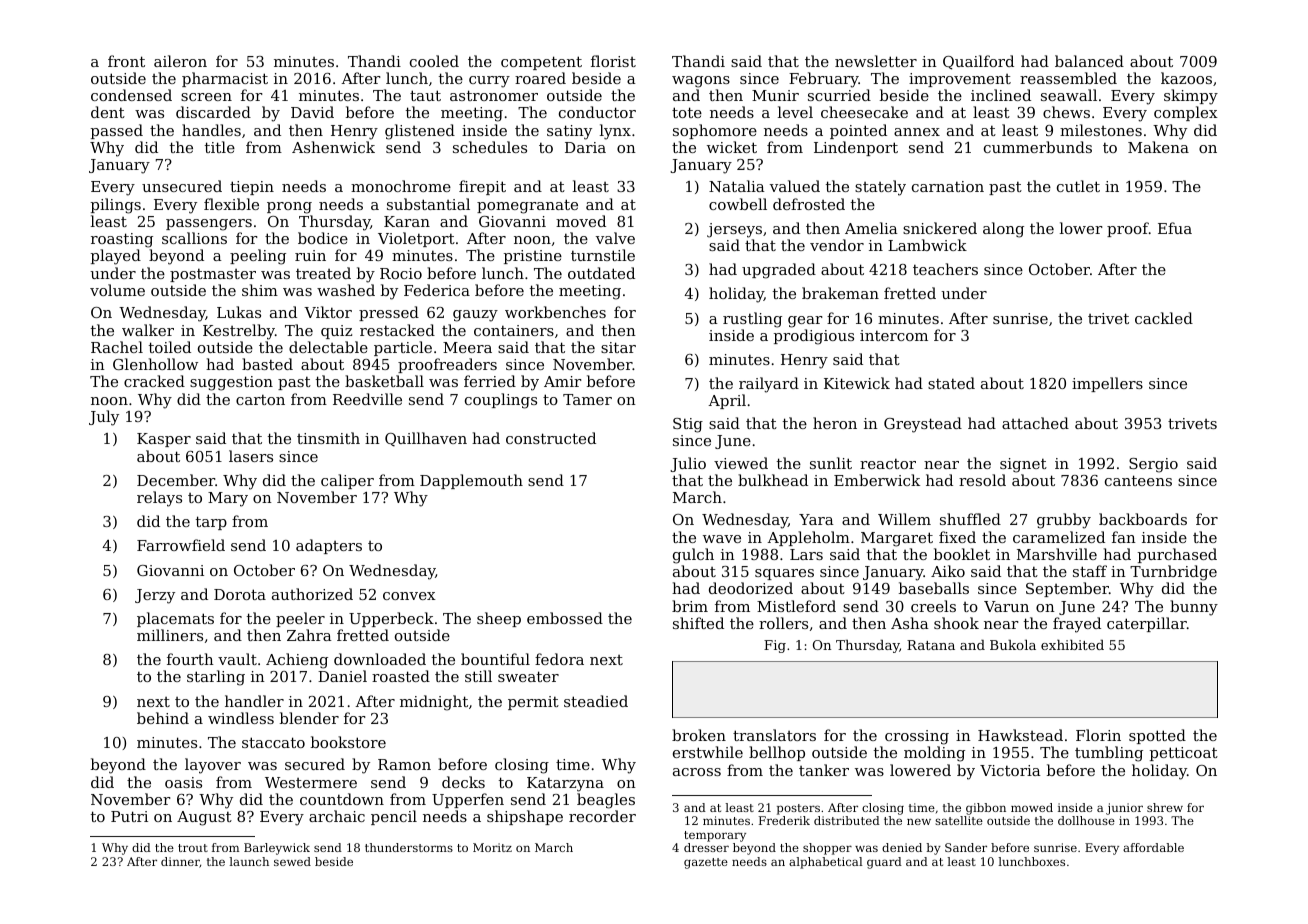 This screenshot has width=1308, height=924. I want to click on sewed, so click(292, 861).
